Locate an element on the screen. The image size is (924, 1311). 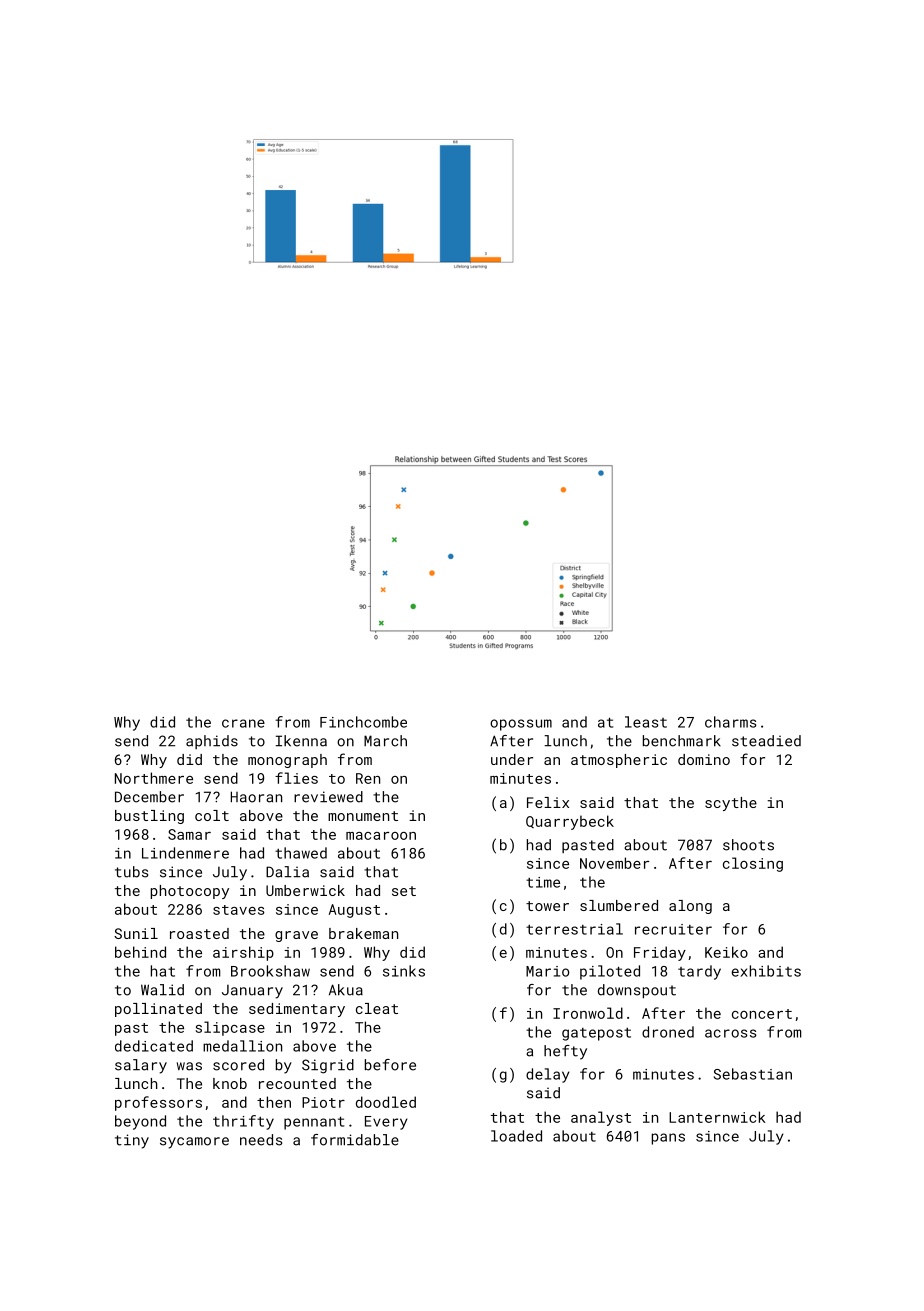
crane is located at coordinates (243, 723).
